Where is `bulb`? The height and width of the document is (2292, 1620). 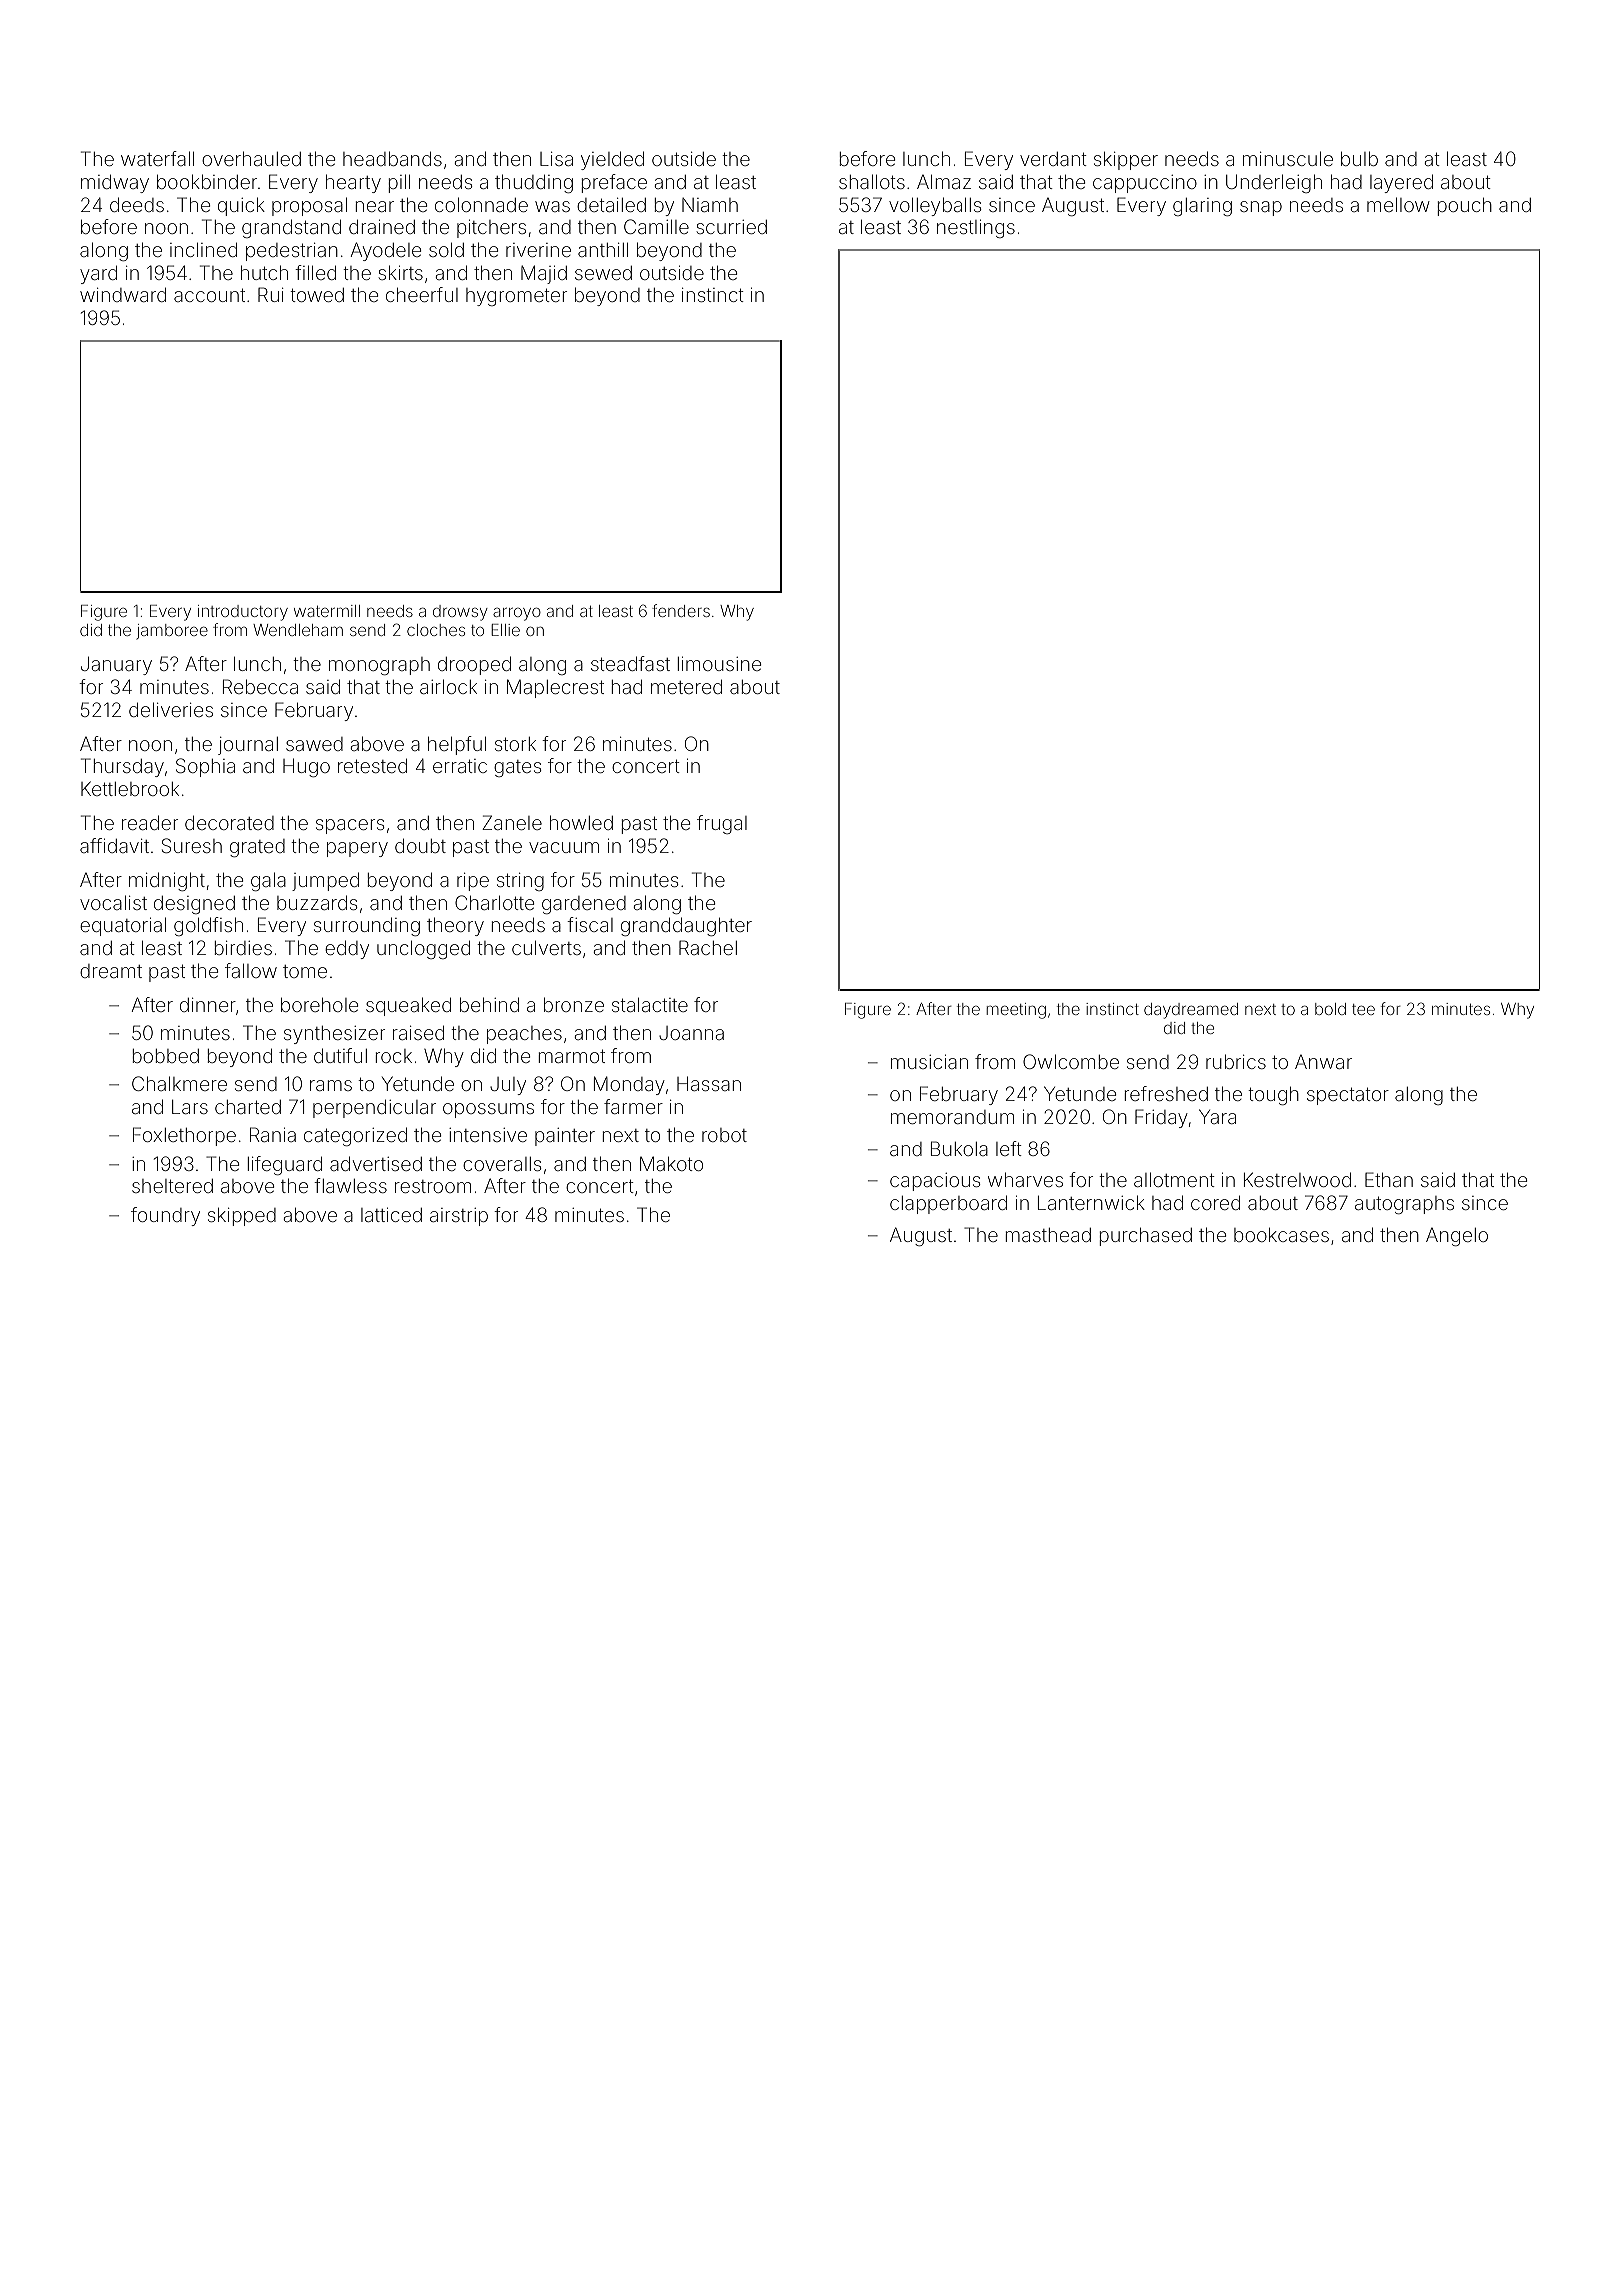 bulb is located at coordinates (1359, 158).
